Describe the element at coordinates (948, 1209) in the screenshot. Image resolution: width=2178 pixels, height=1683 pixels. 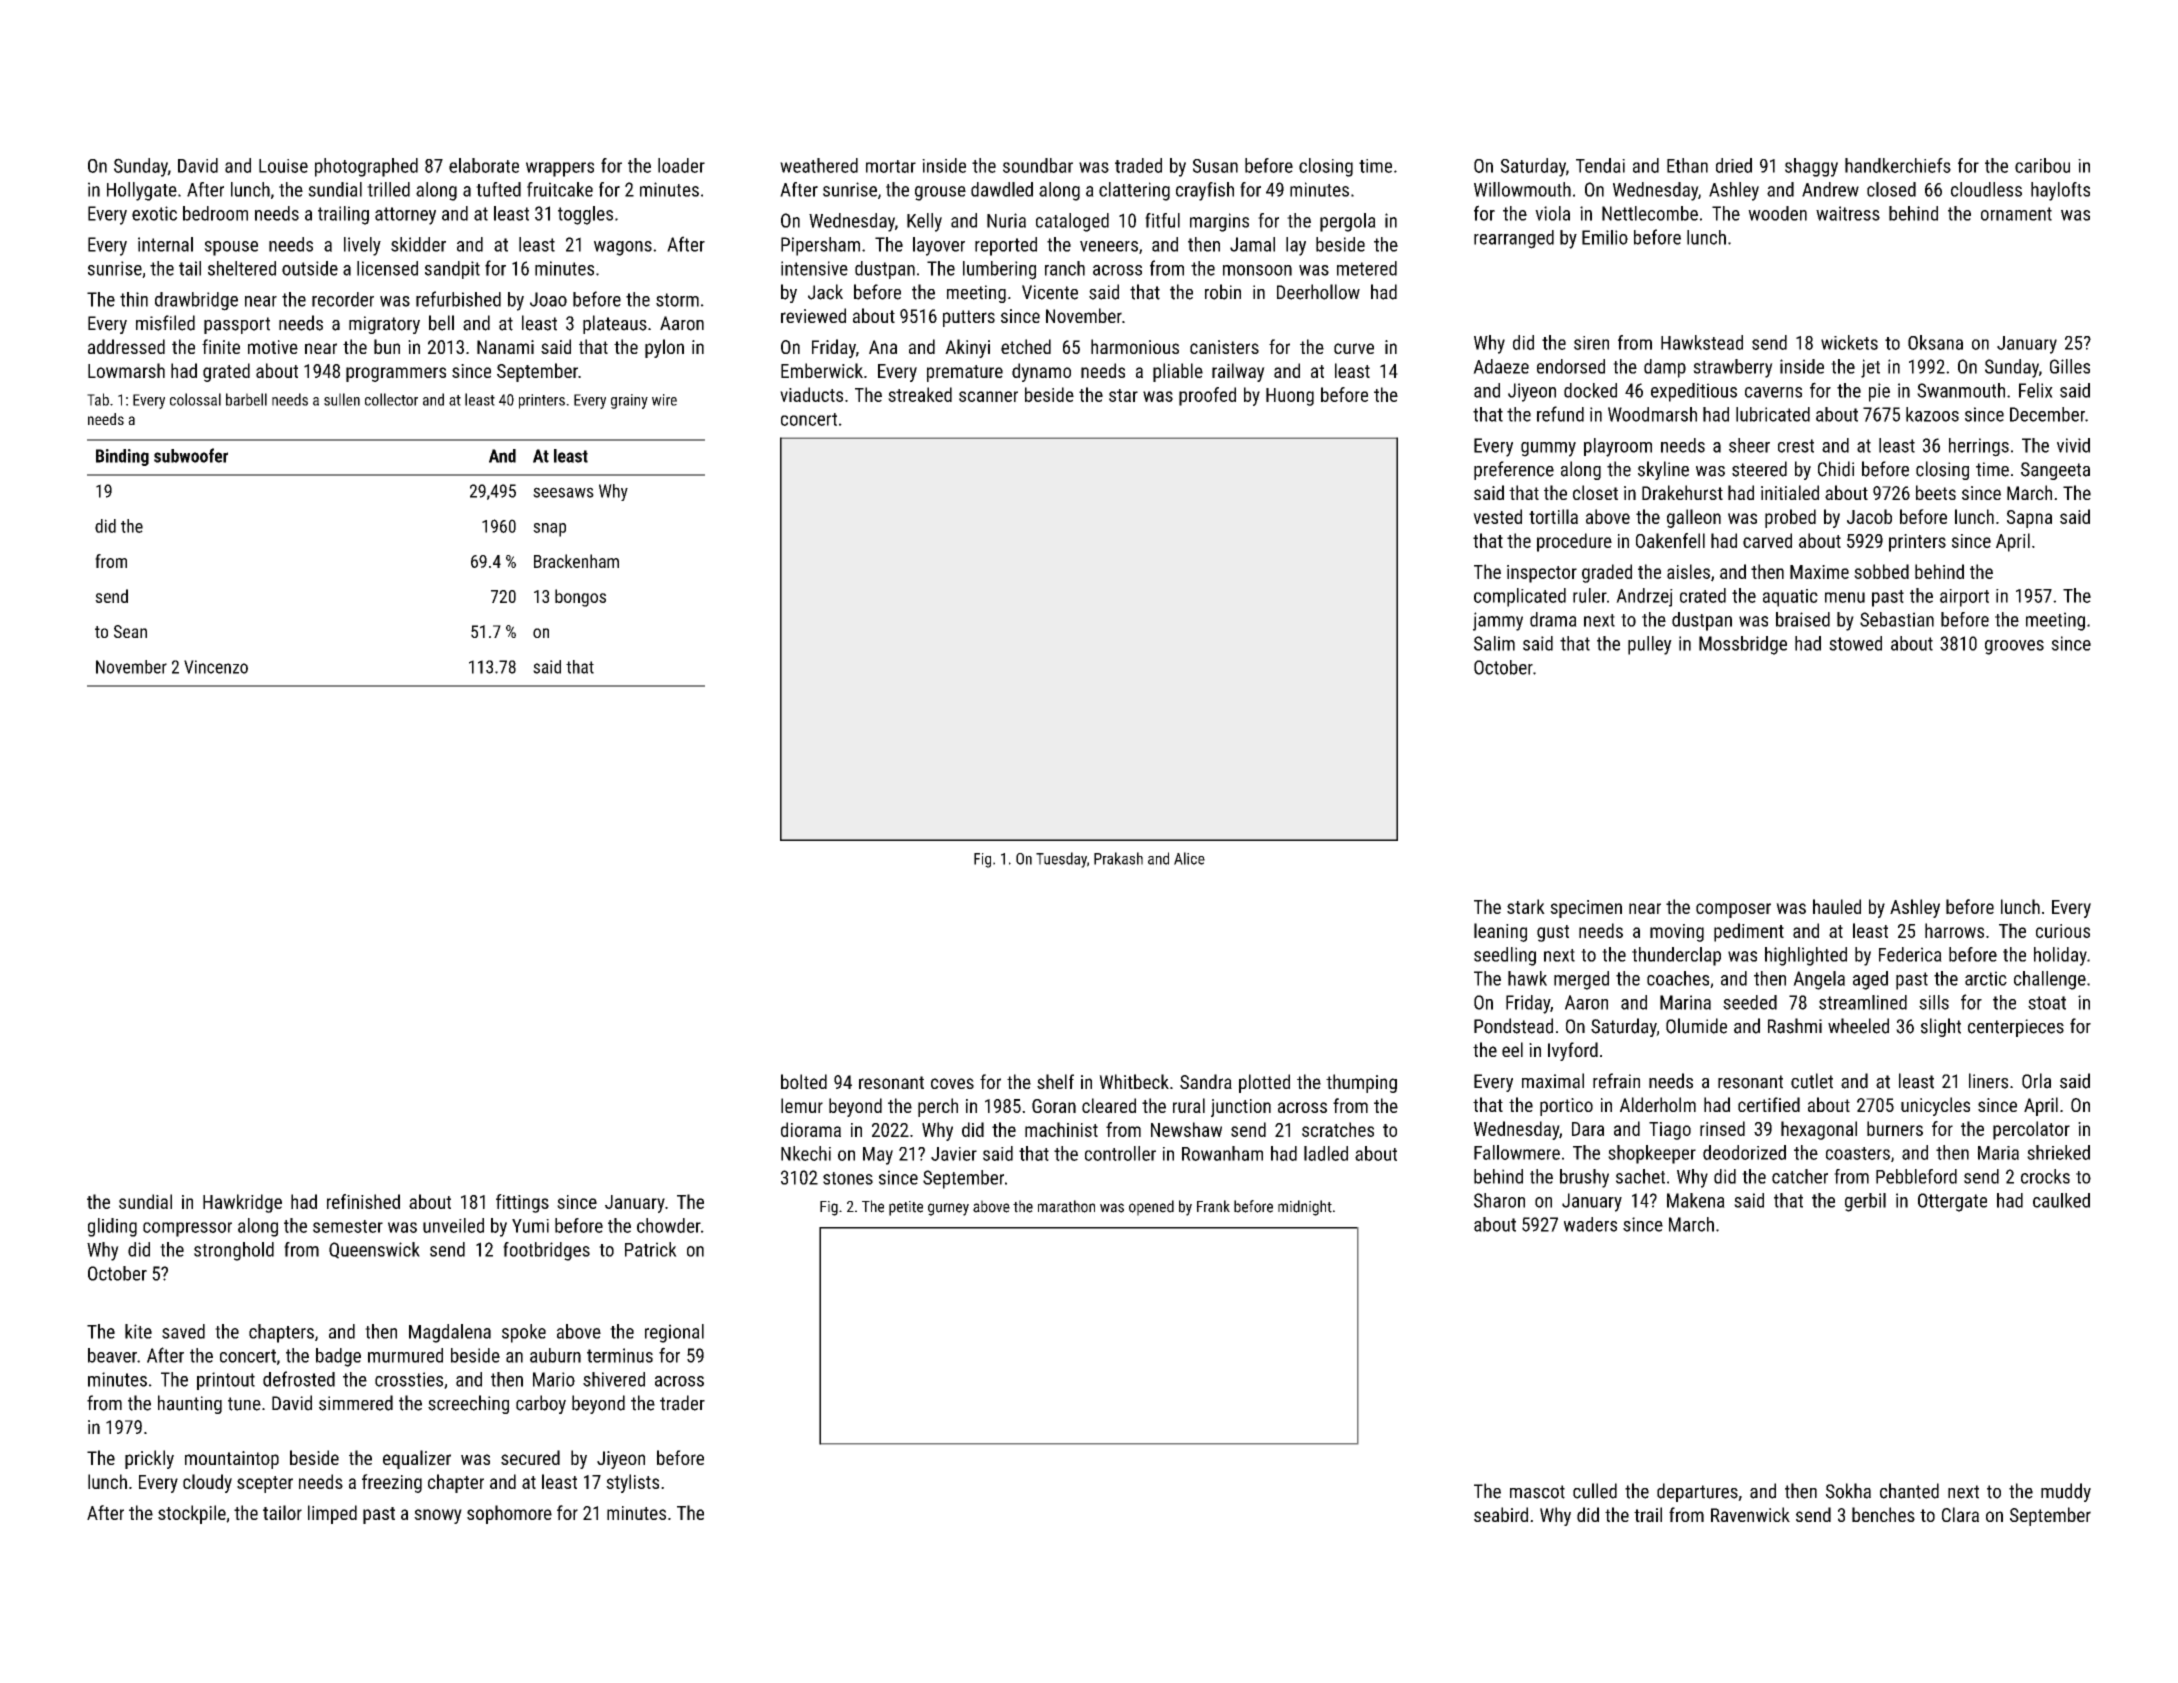
I see `gurney` at that location.
